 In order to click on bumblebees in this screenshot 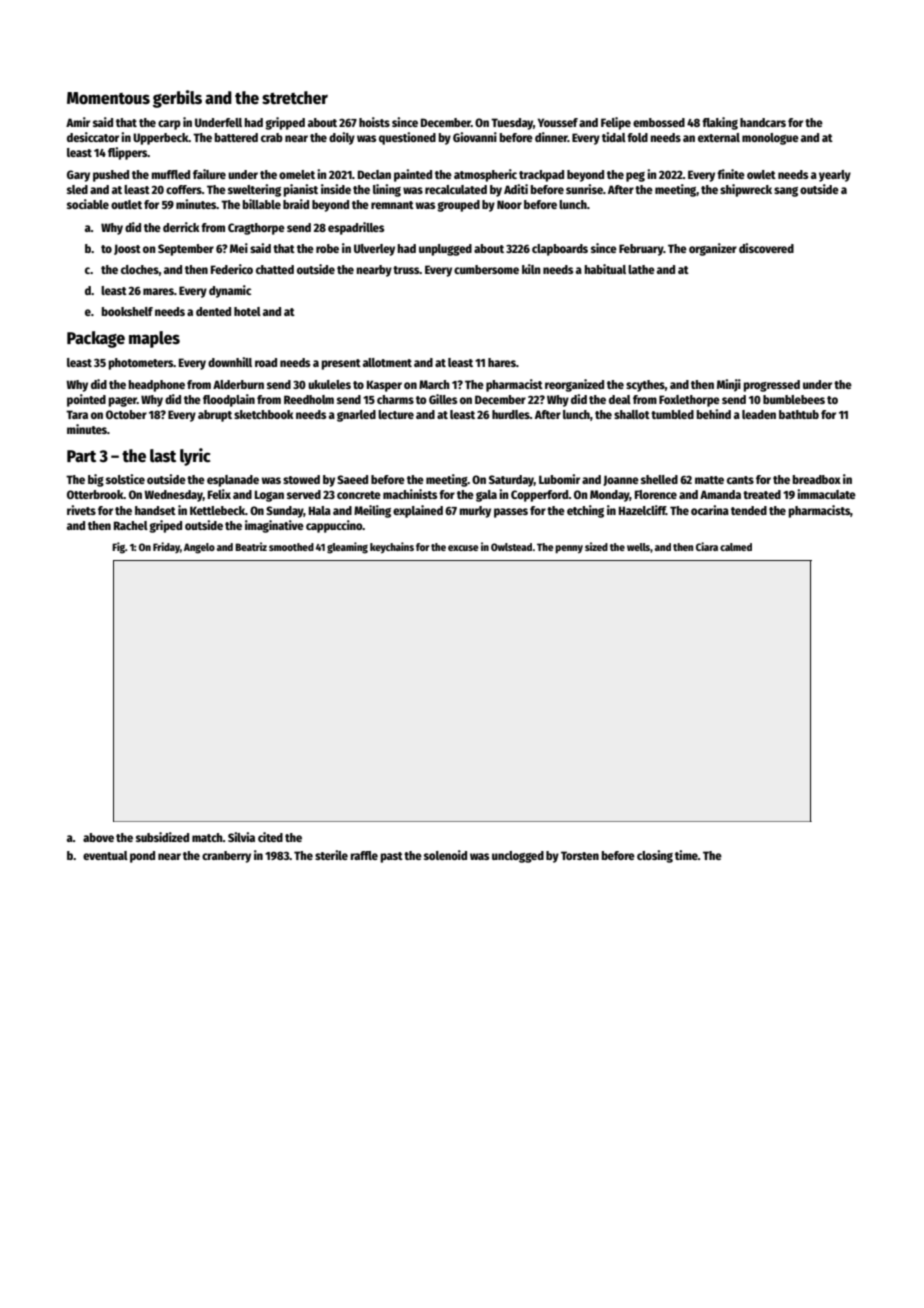, I will do `click(794, 399)`.
